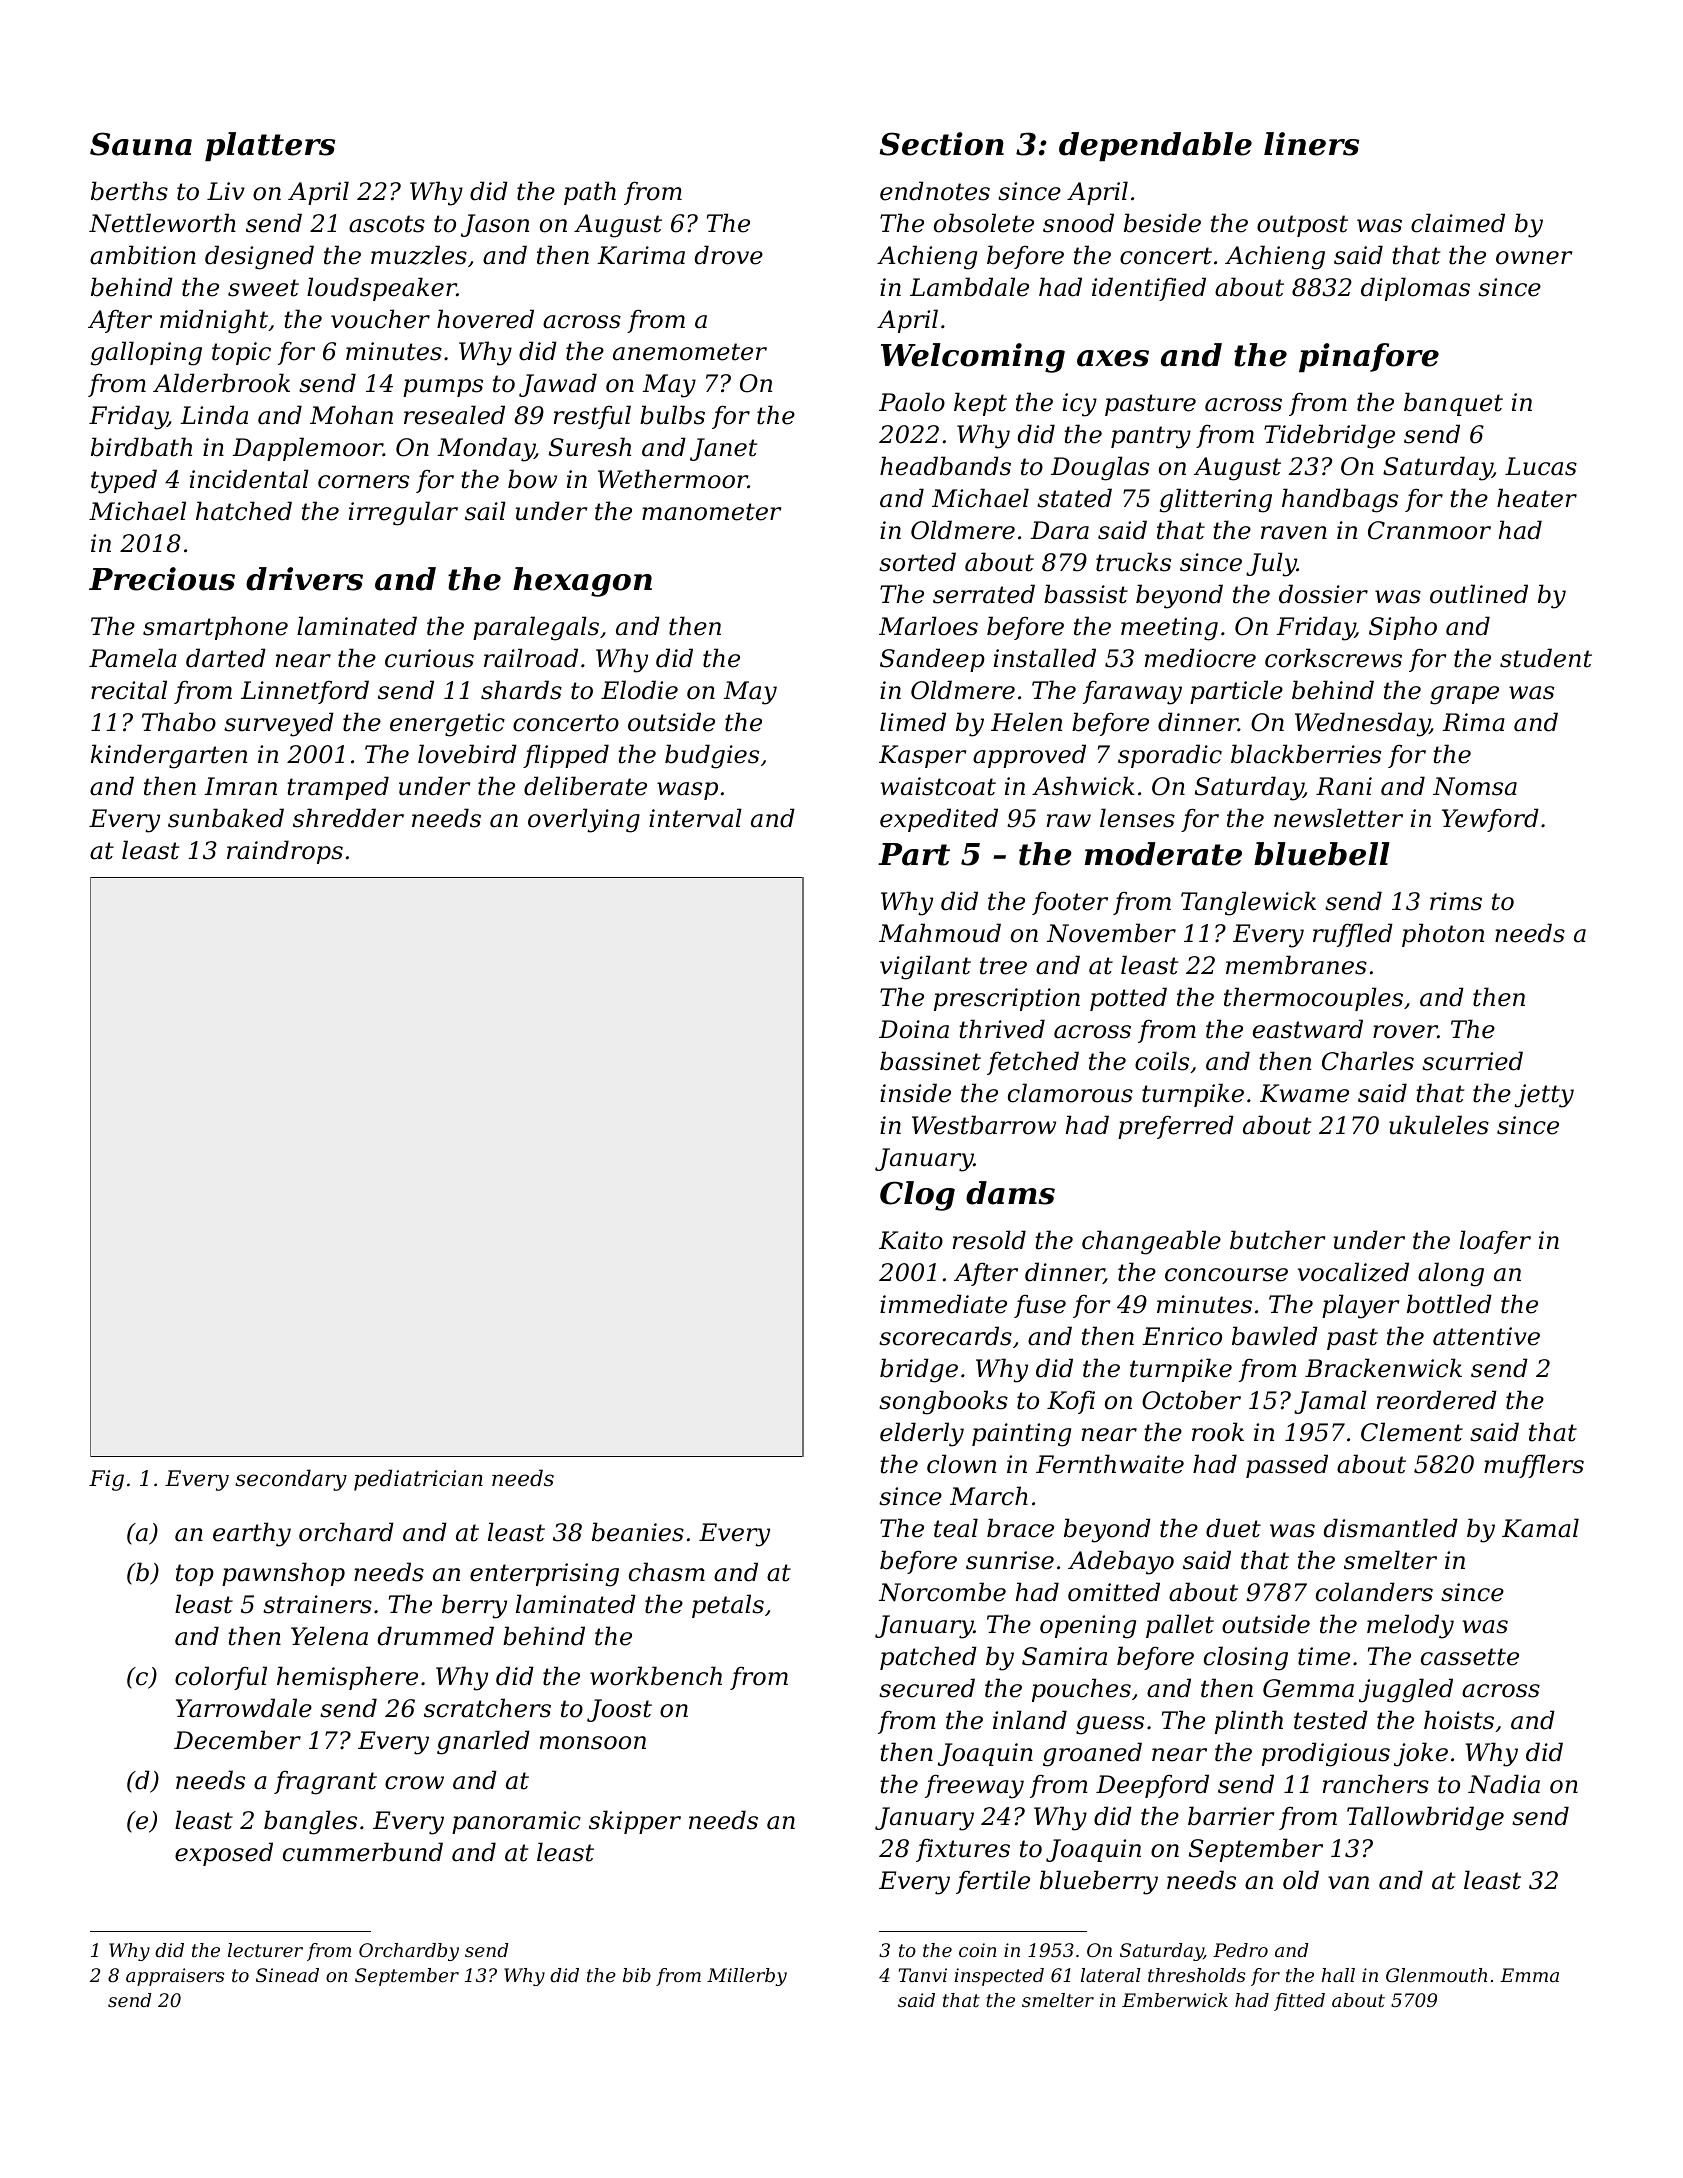 The image size is (1683, 2178). Describe the element at coordinates (913, 722) in the document. I see `limed` at that location.
